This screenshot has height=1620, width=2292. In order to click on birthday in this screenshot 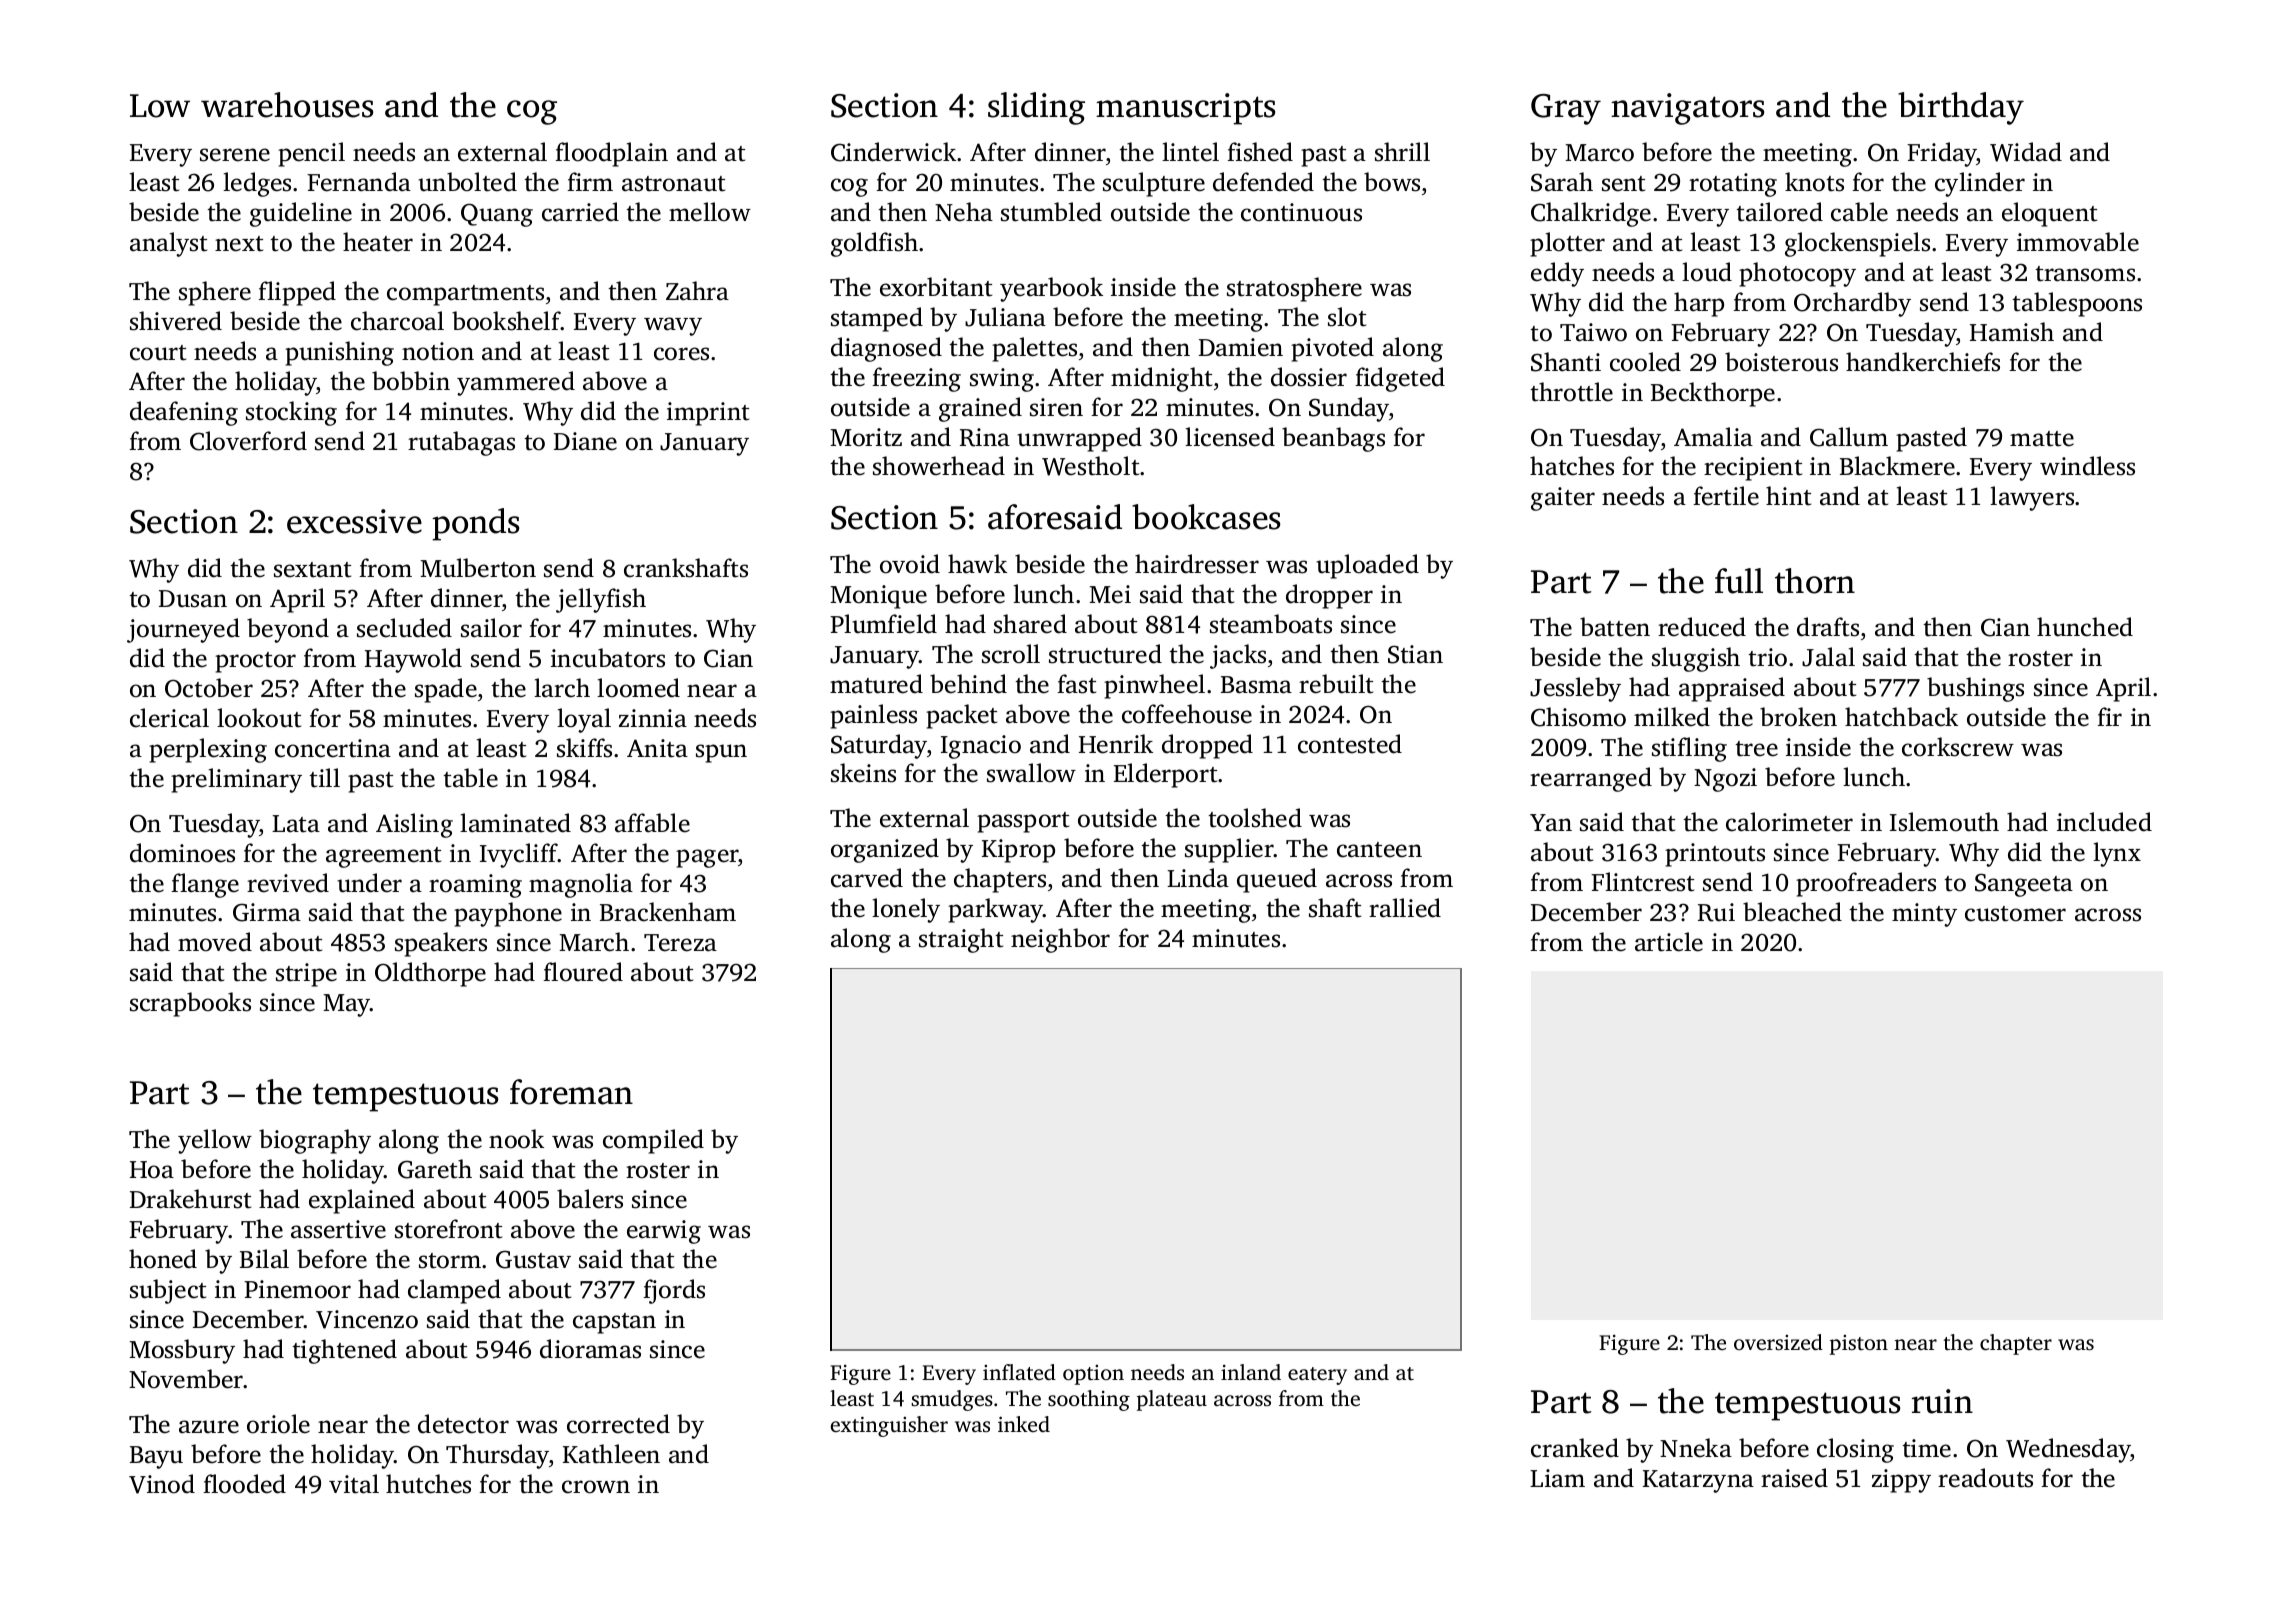, I will do `click(1961, 108)`.
